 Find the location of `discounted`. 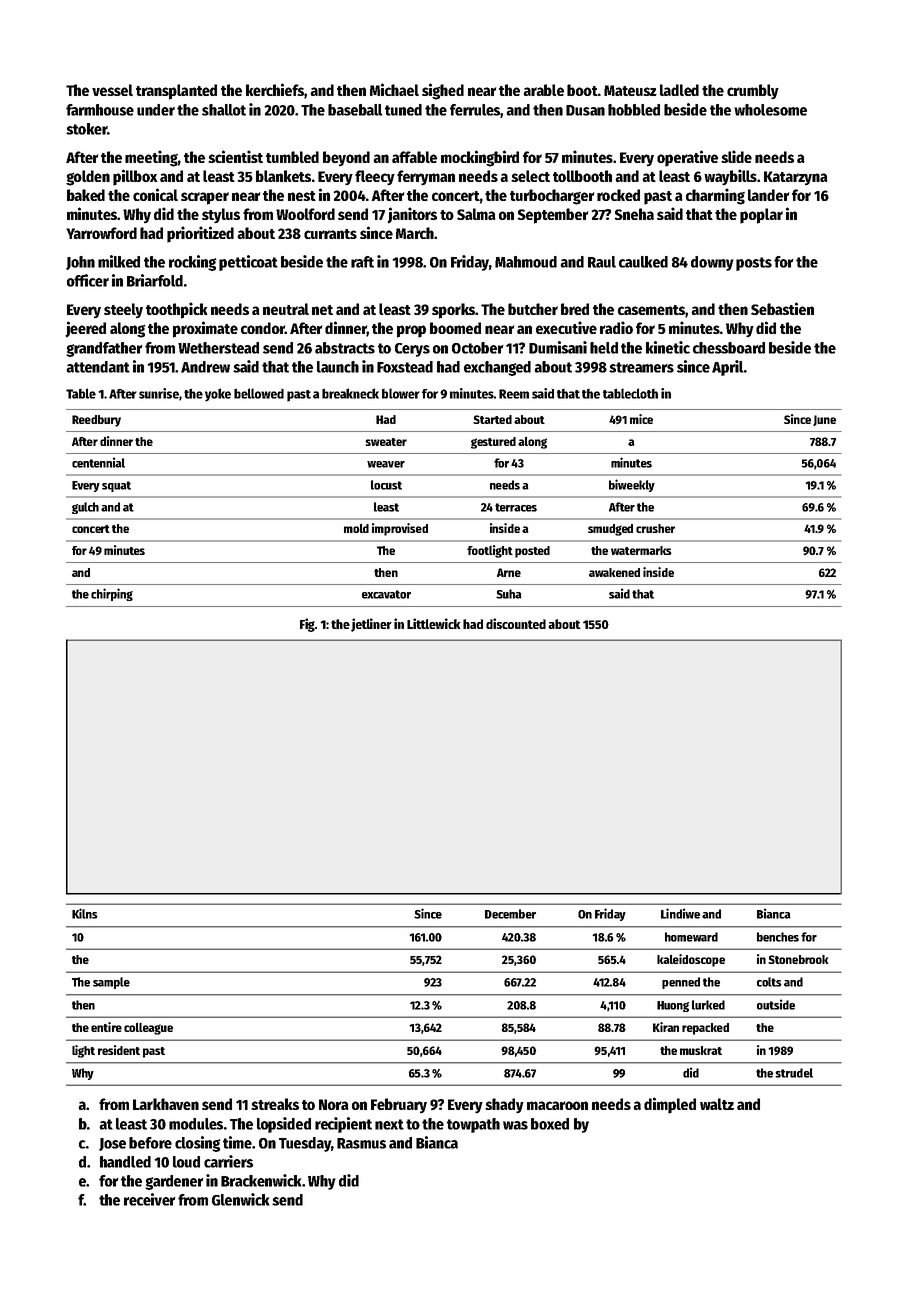

discounted is located at coordinates (516, 623).
